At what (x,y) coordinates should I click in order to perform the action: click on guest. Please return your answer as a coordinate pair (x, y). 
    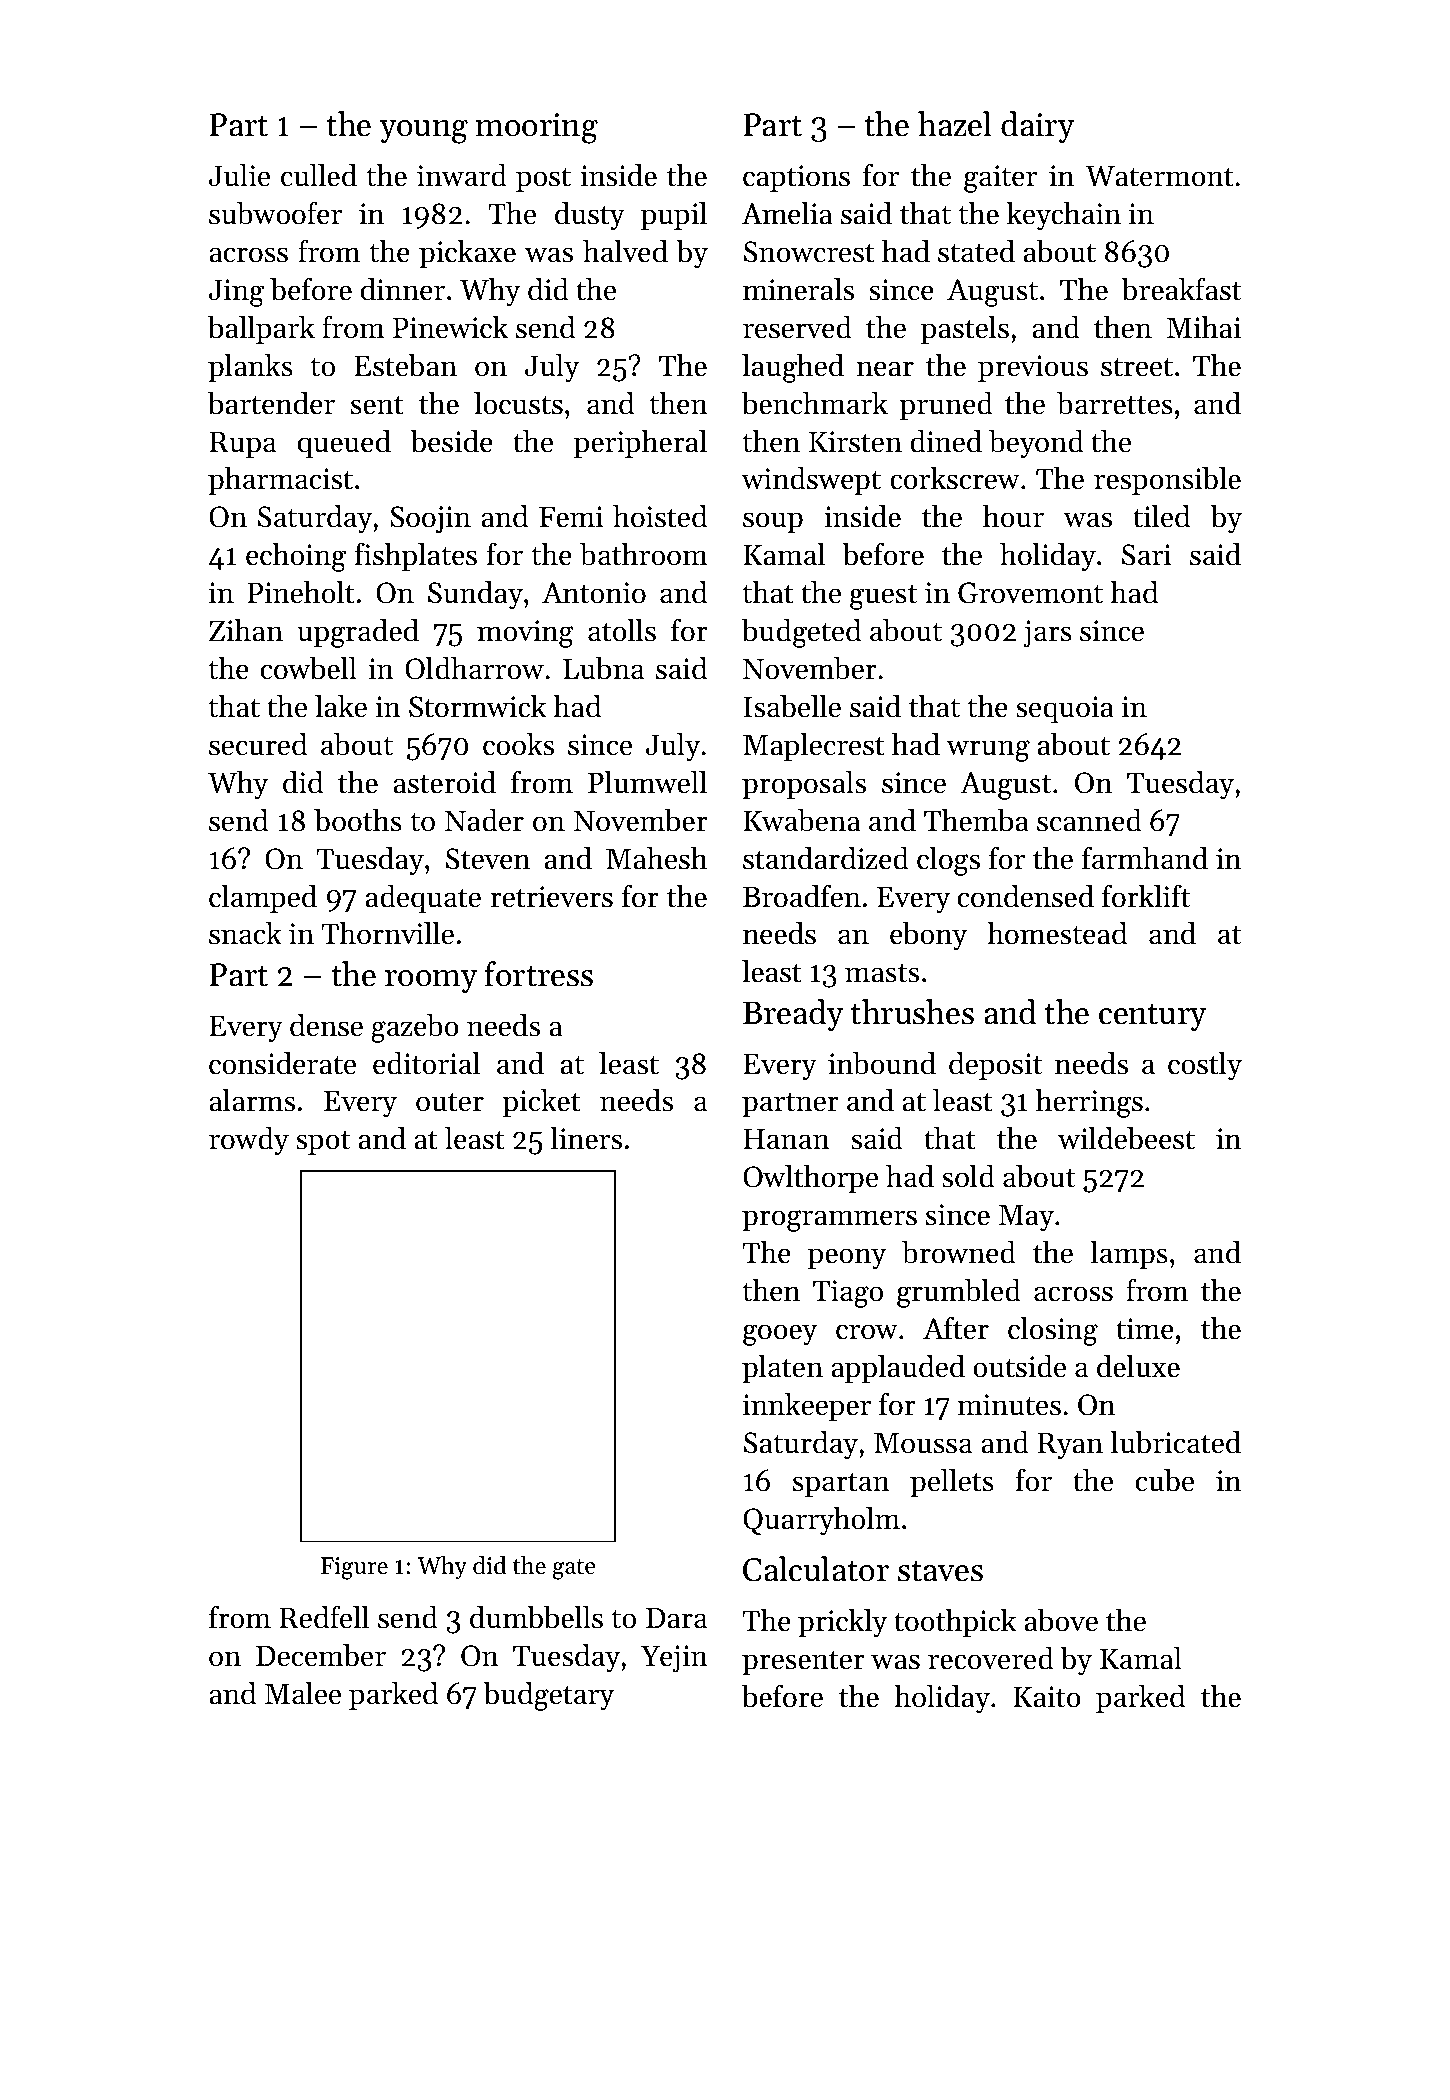
    Looking at the image, I should click on (883, 597).
